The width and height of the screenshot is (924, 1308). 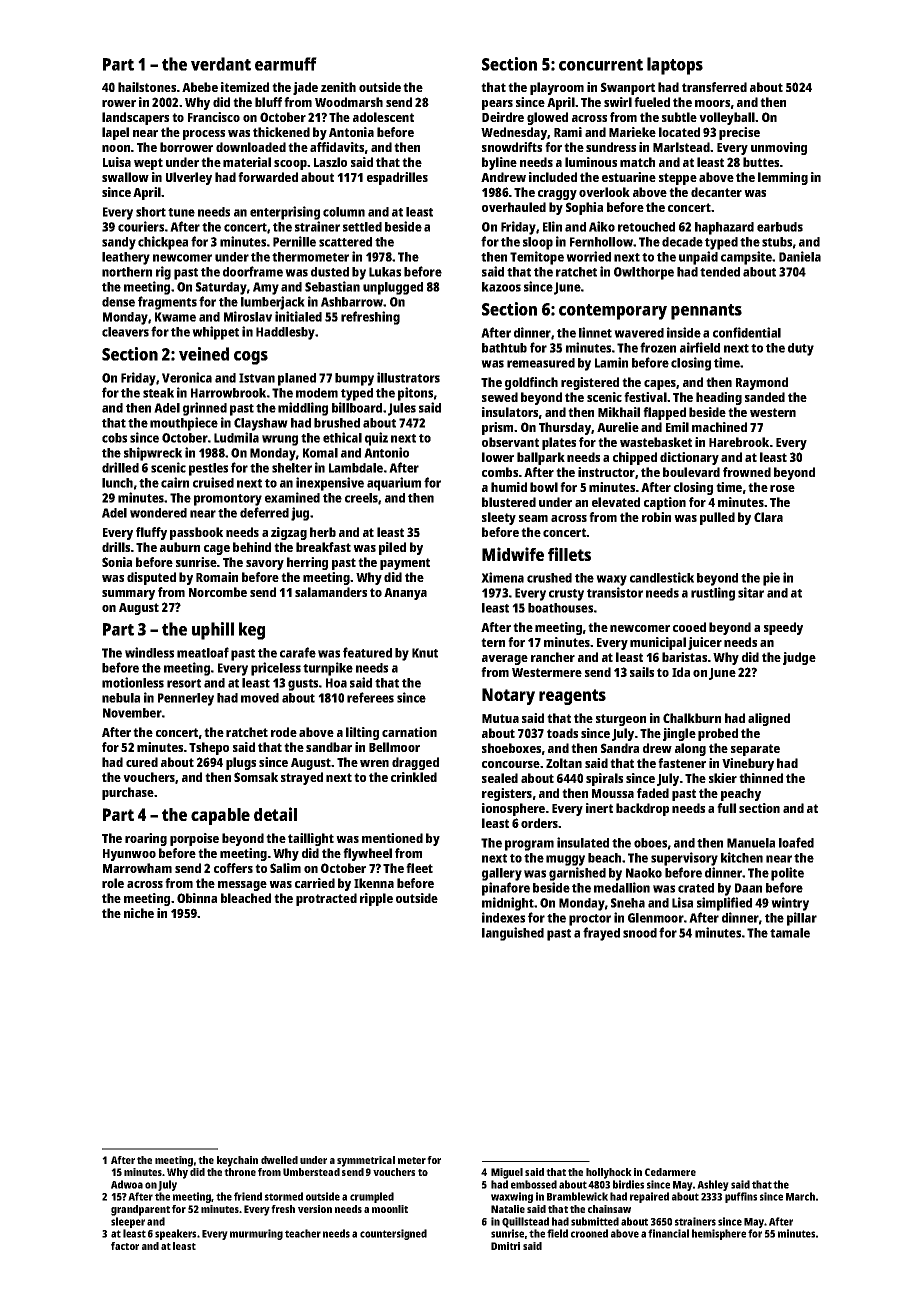 What do you see at coordinates (682, 763) in the screenshot?
I see `fastener` at bounding box center [682, 763].
